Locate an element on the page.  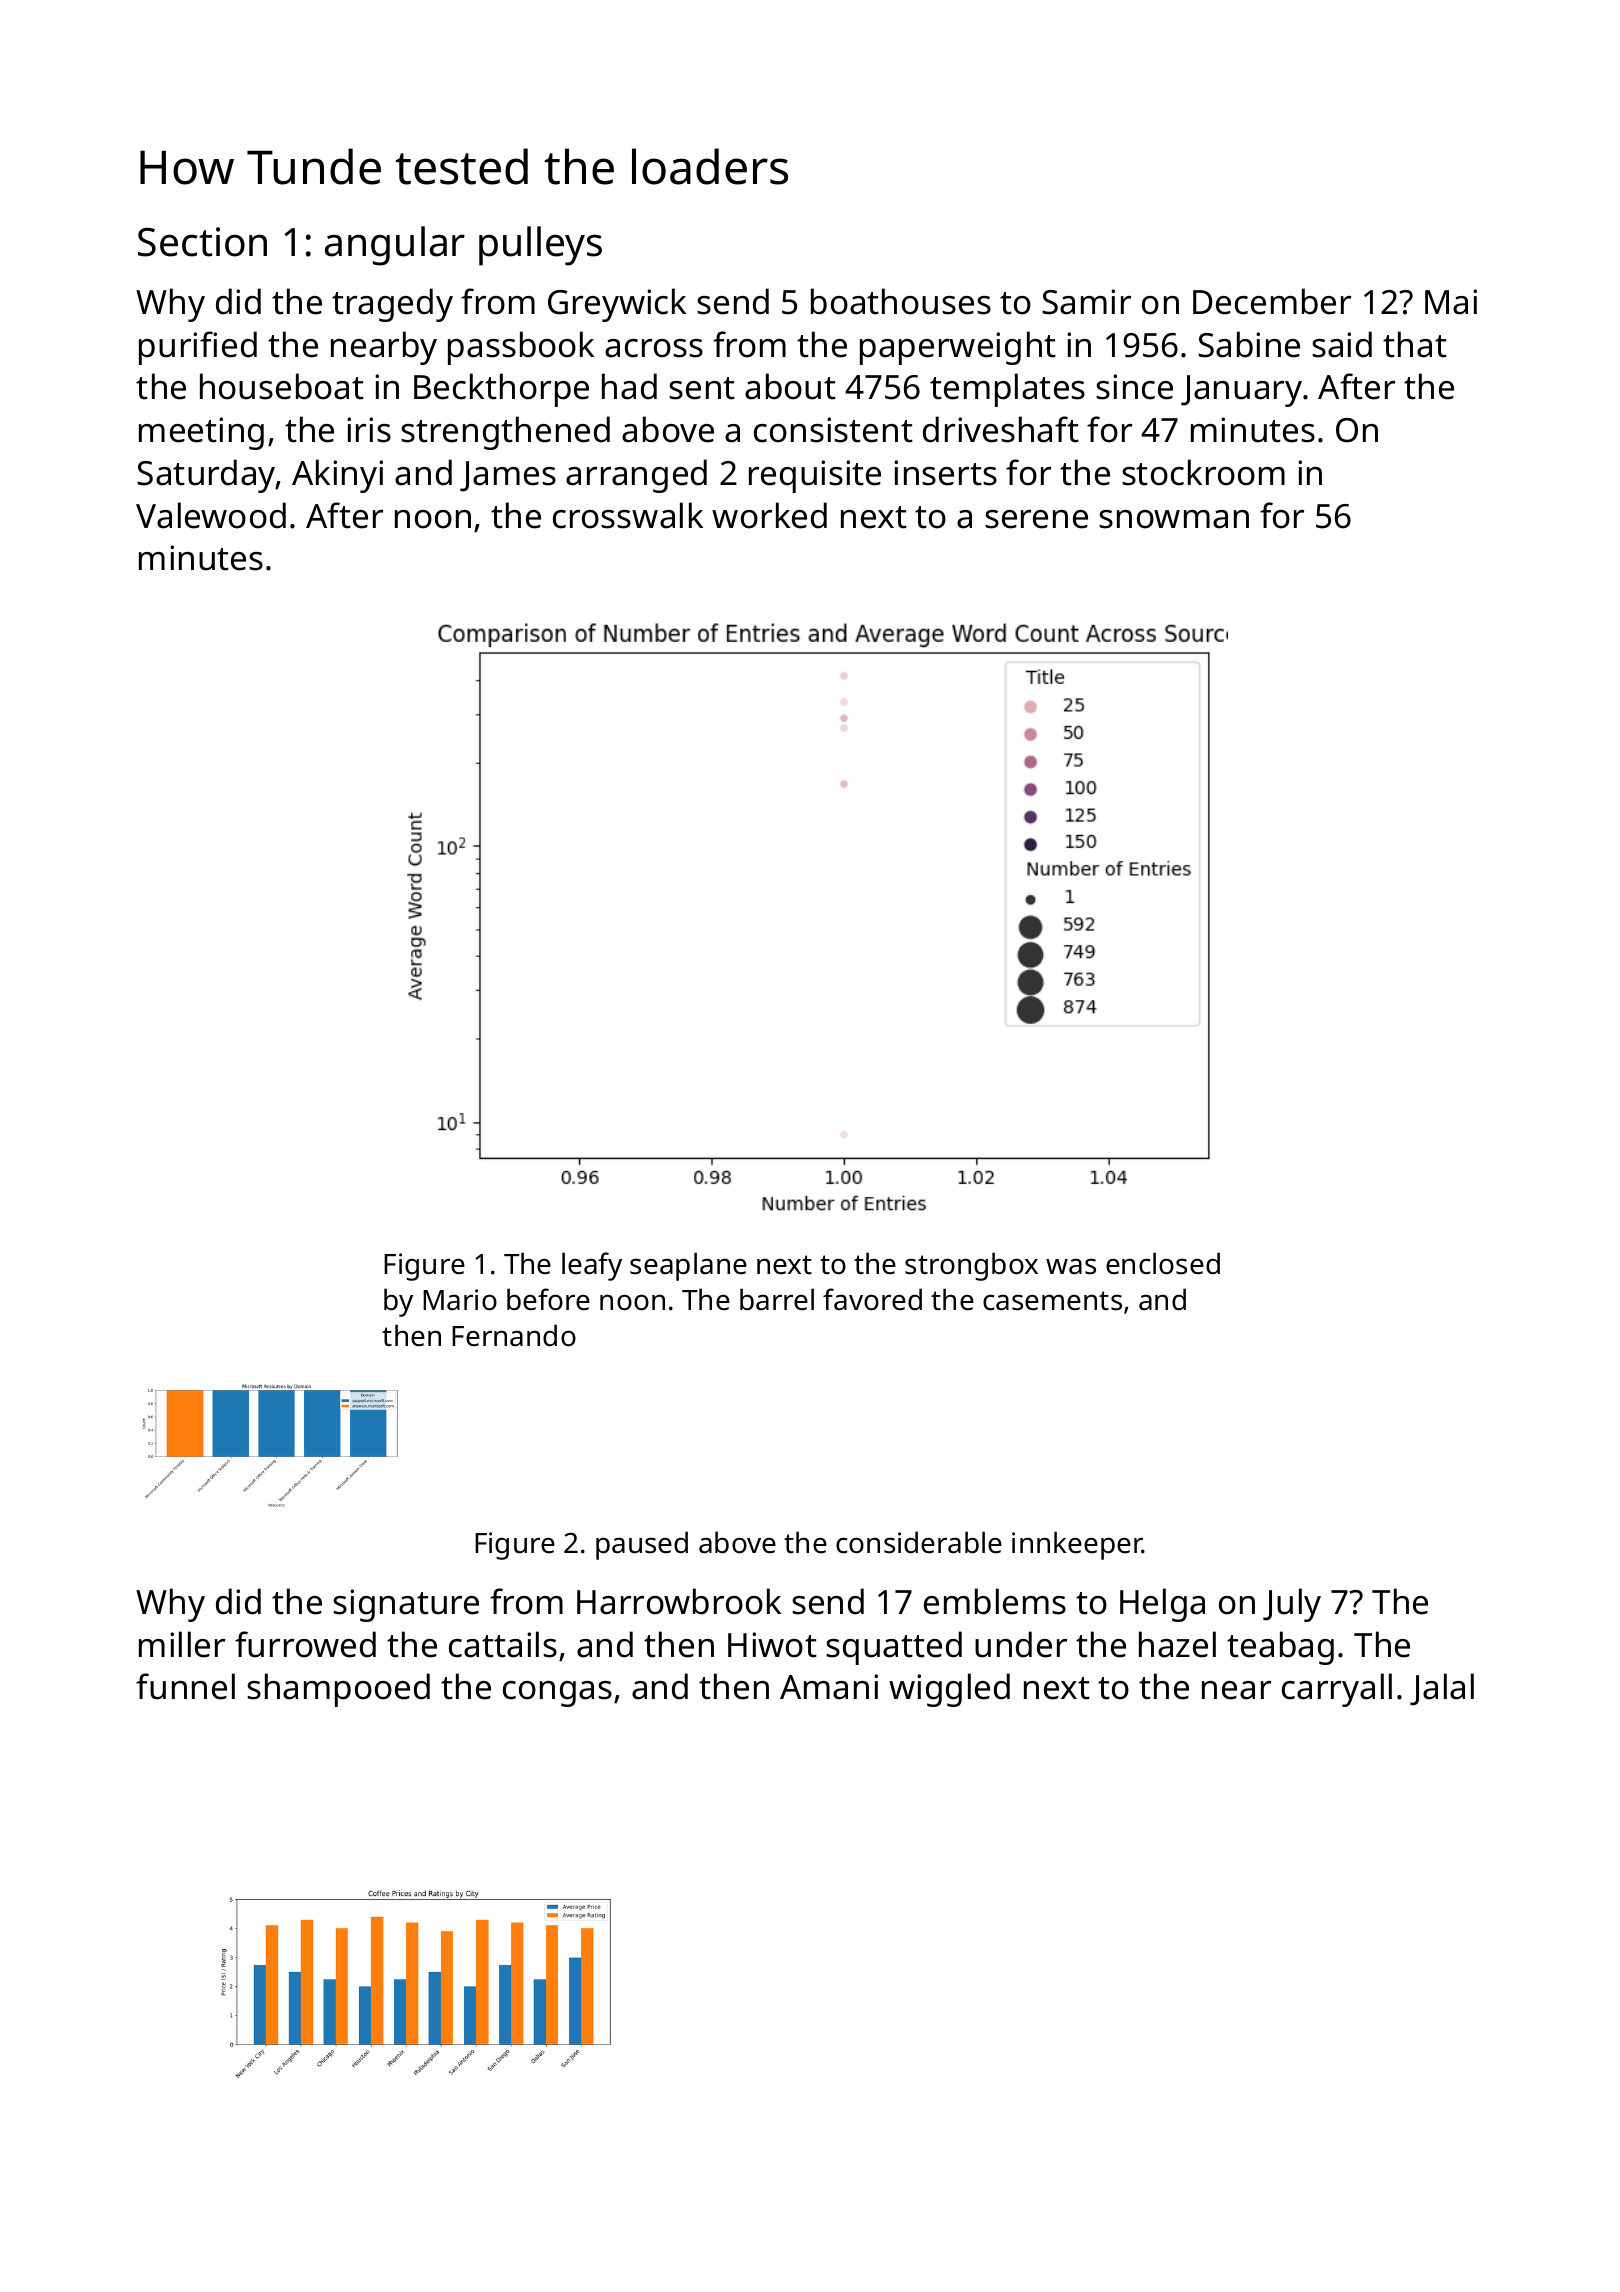
worked is located at coordinates (769, 515).
